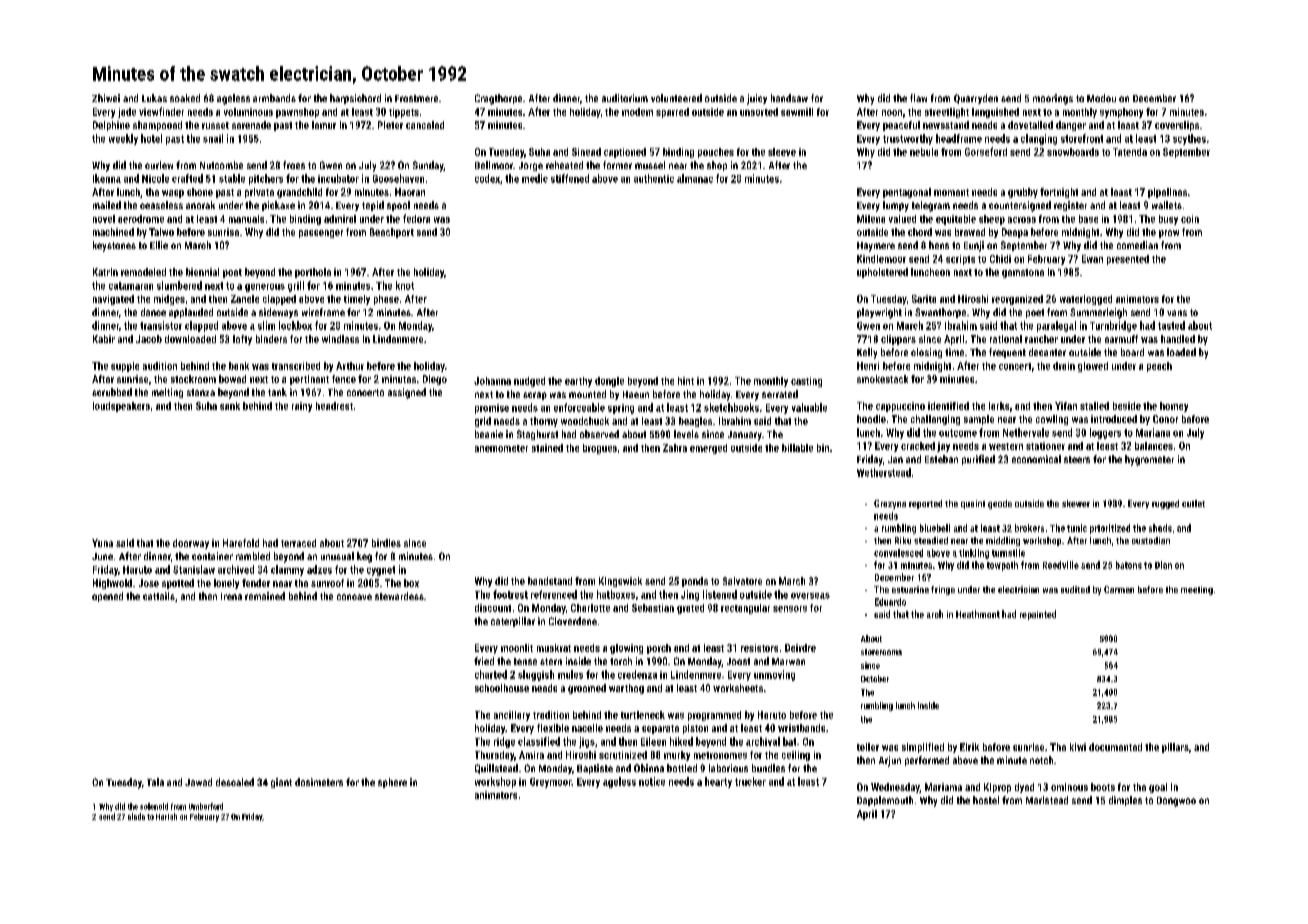 The height and width of the screenshot is (924, 1308). Describe the element at coordinates (185, 98) in the screenshot. I see `soaked` at that location.
